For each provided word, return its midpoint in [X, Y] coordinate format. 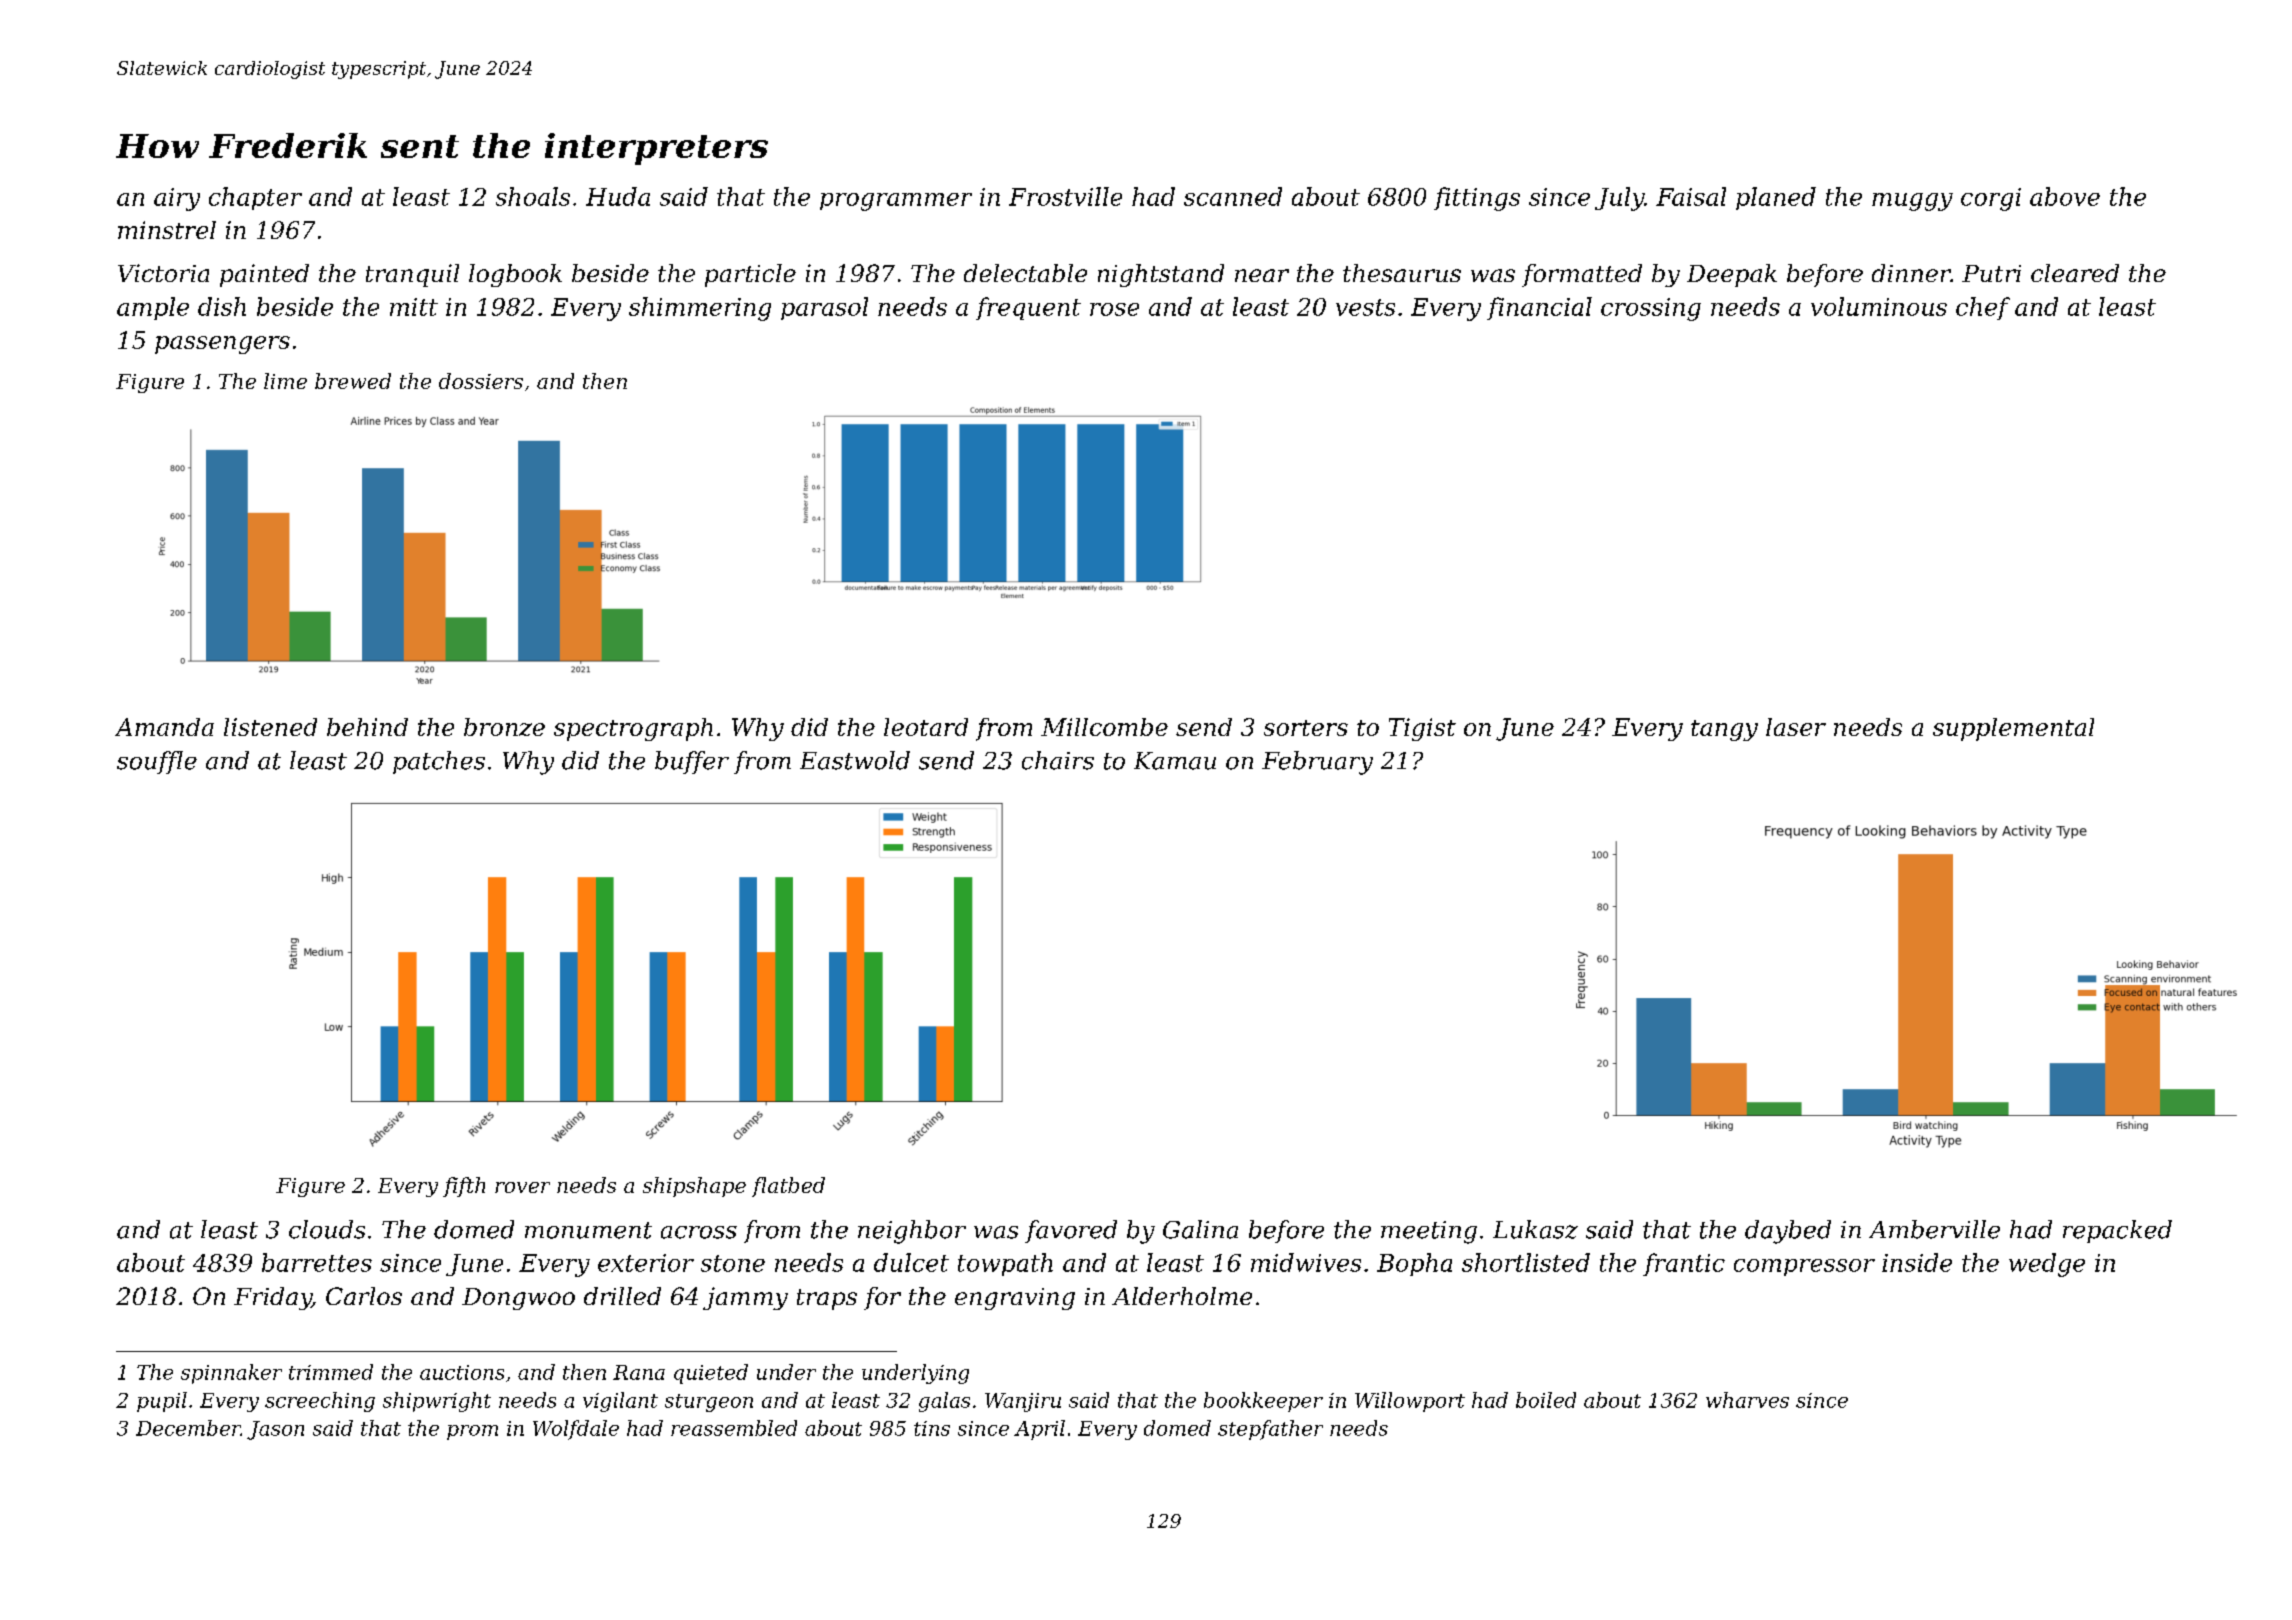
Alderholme [1182, 1296]
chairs [1058, 760]
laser [1796, 727]
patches [439, 762]
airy [177, 199]
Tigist [1422, 729]
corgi [1991, 199]
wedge [2047, 1265]
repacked [2117, 1231]
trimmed [331, 1372]
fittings [1477, 199]
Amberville [1934, 1229]
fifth [464, 1187]
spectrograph [633, 729]
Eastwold [855, 760]
